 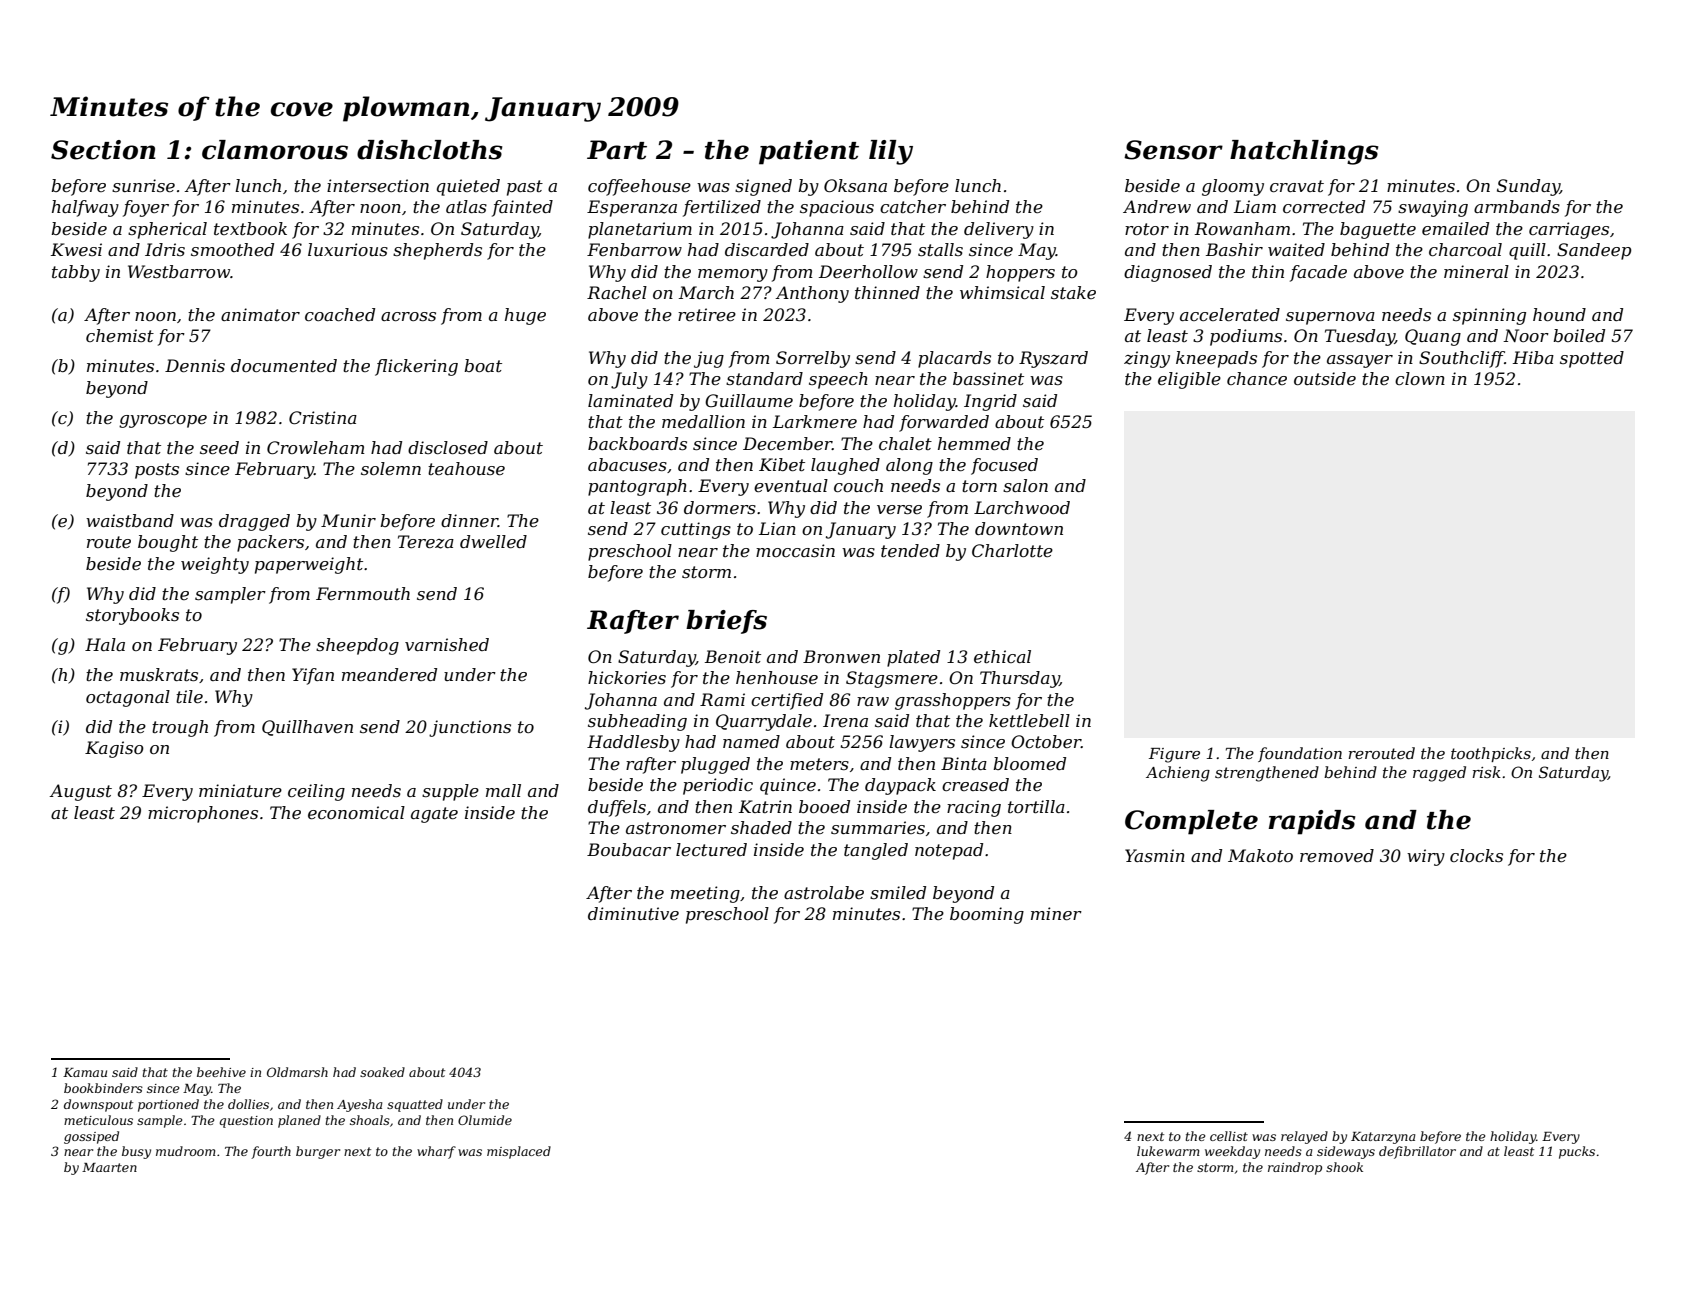 I want to click on Katarzyna, so click(x=1383, y=1138).
